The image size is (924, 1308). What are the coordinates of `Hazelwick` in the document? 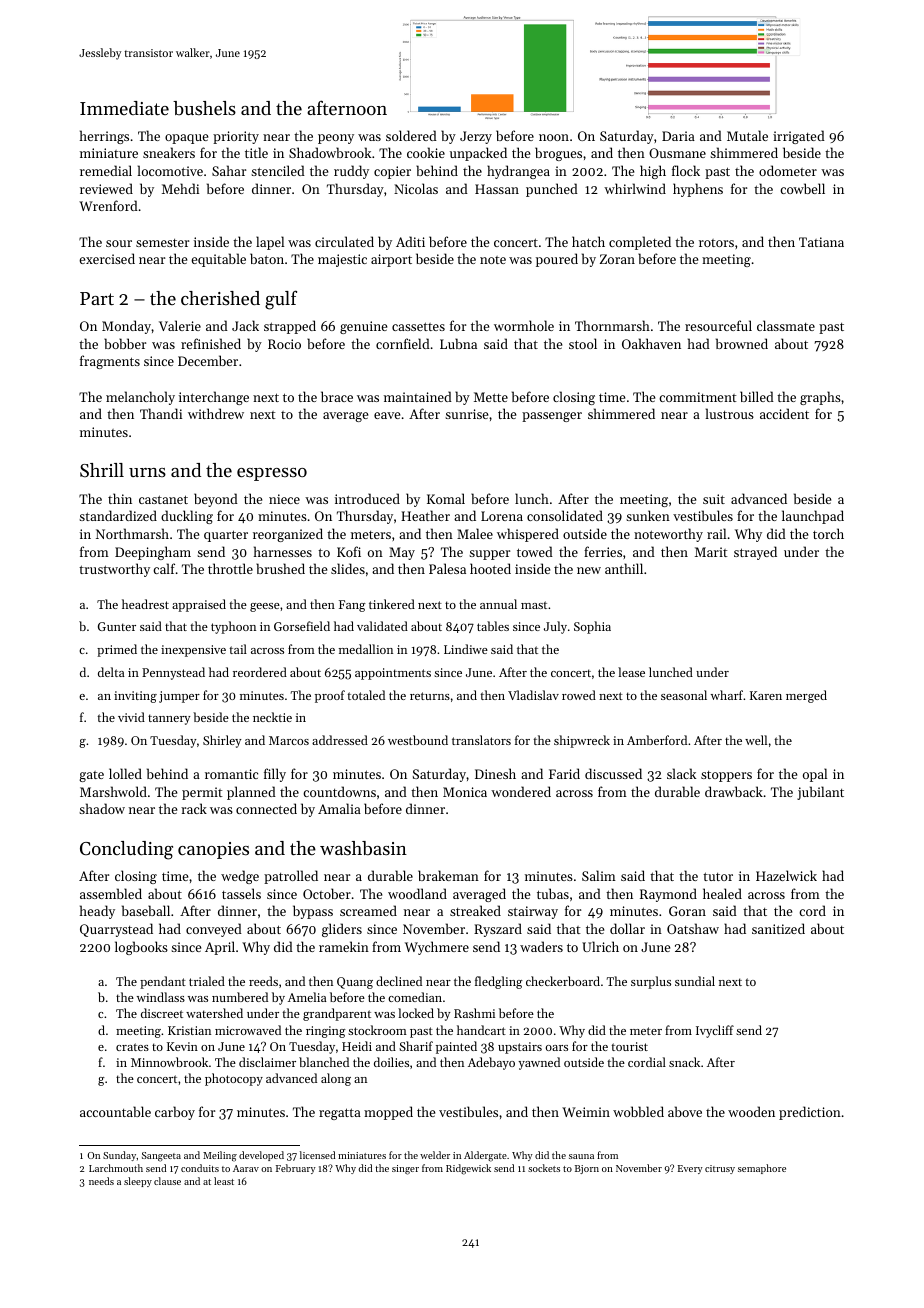 It's located at (786, 875).
